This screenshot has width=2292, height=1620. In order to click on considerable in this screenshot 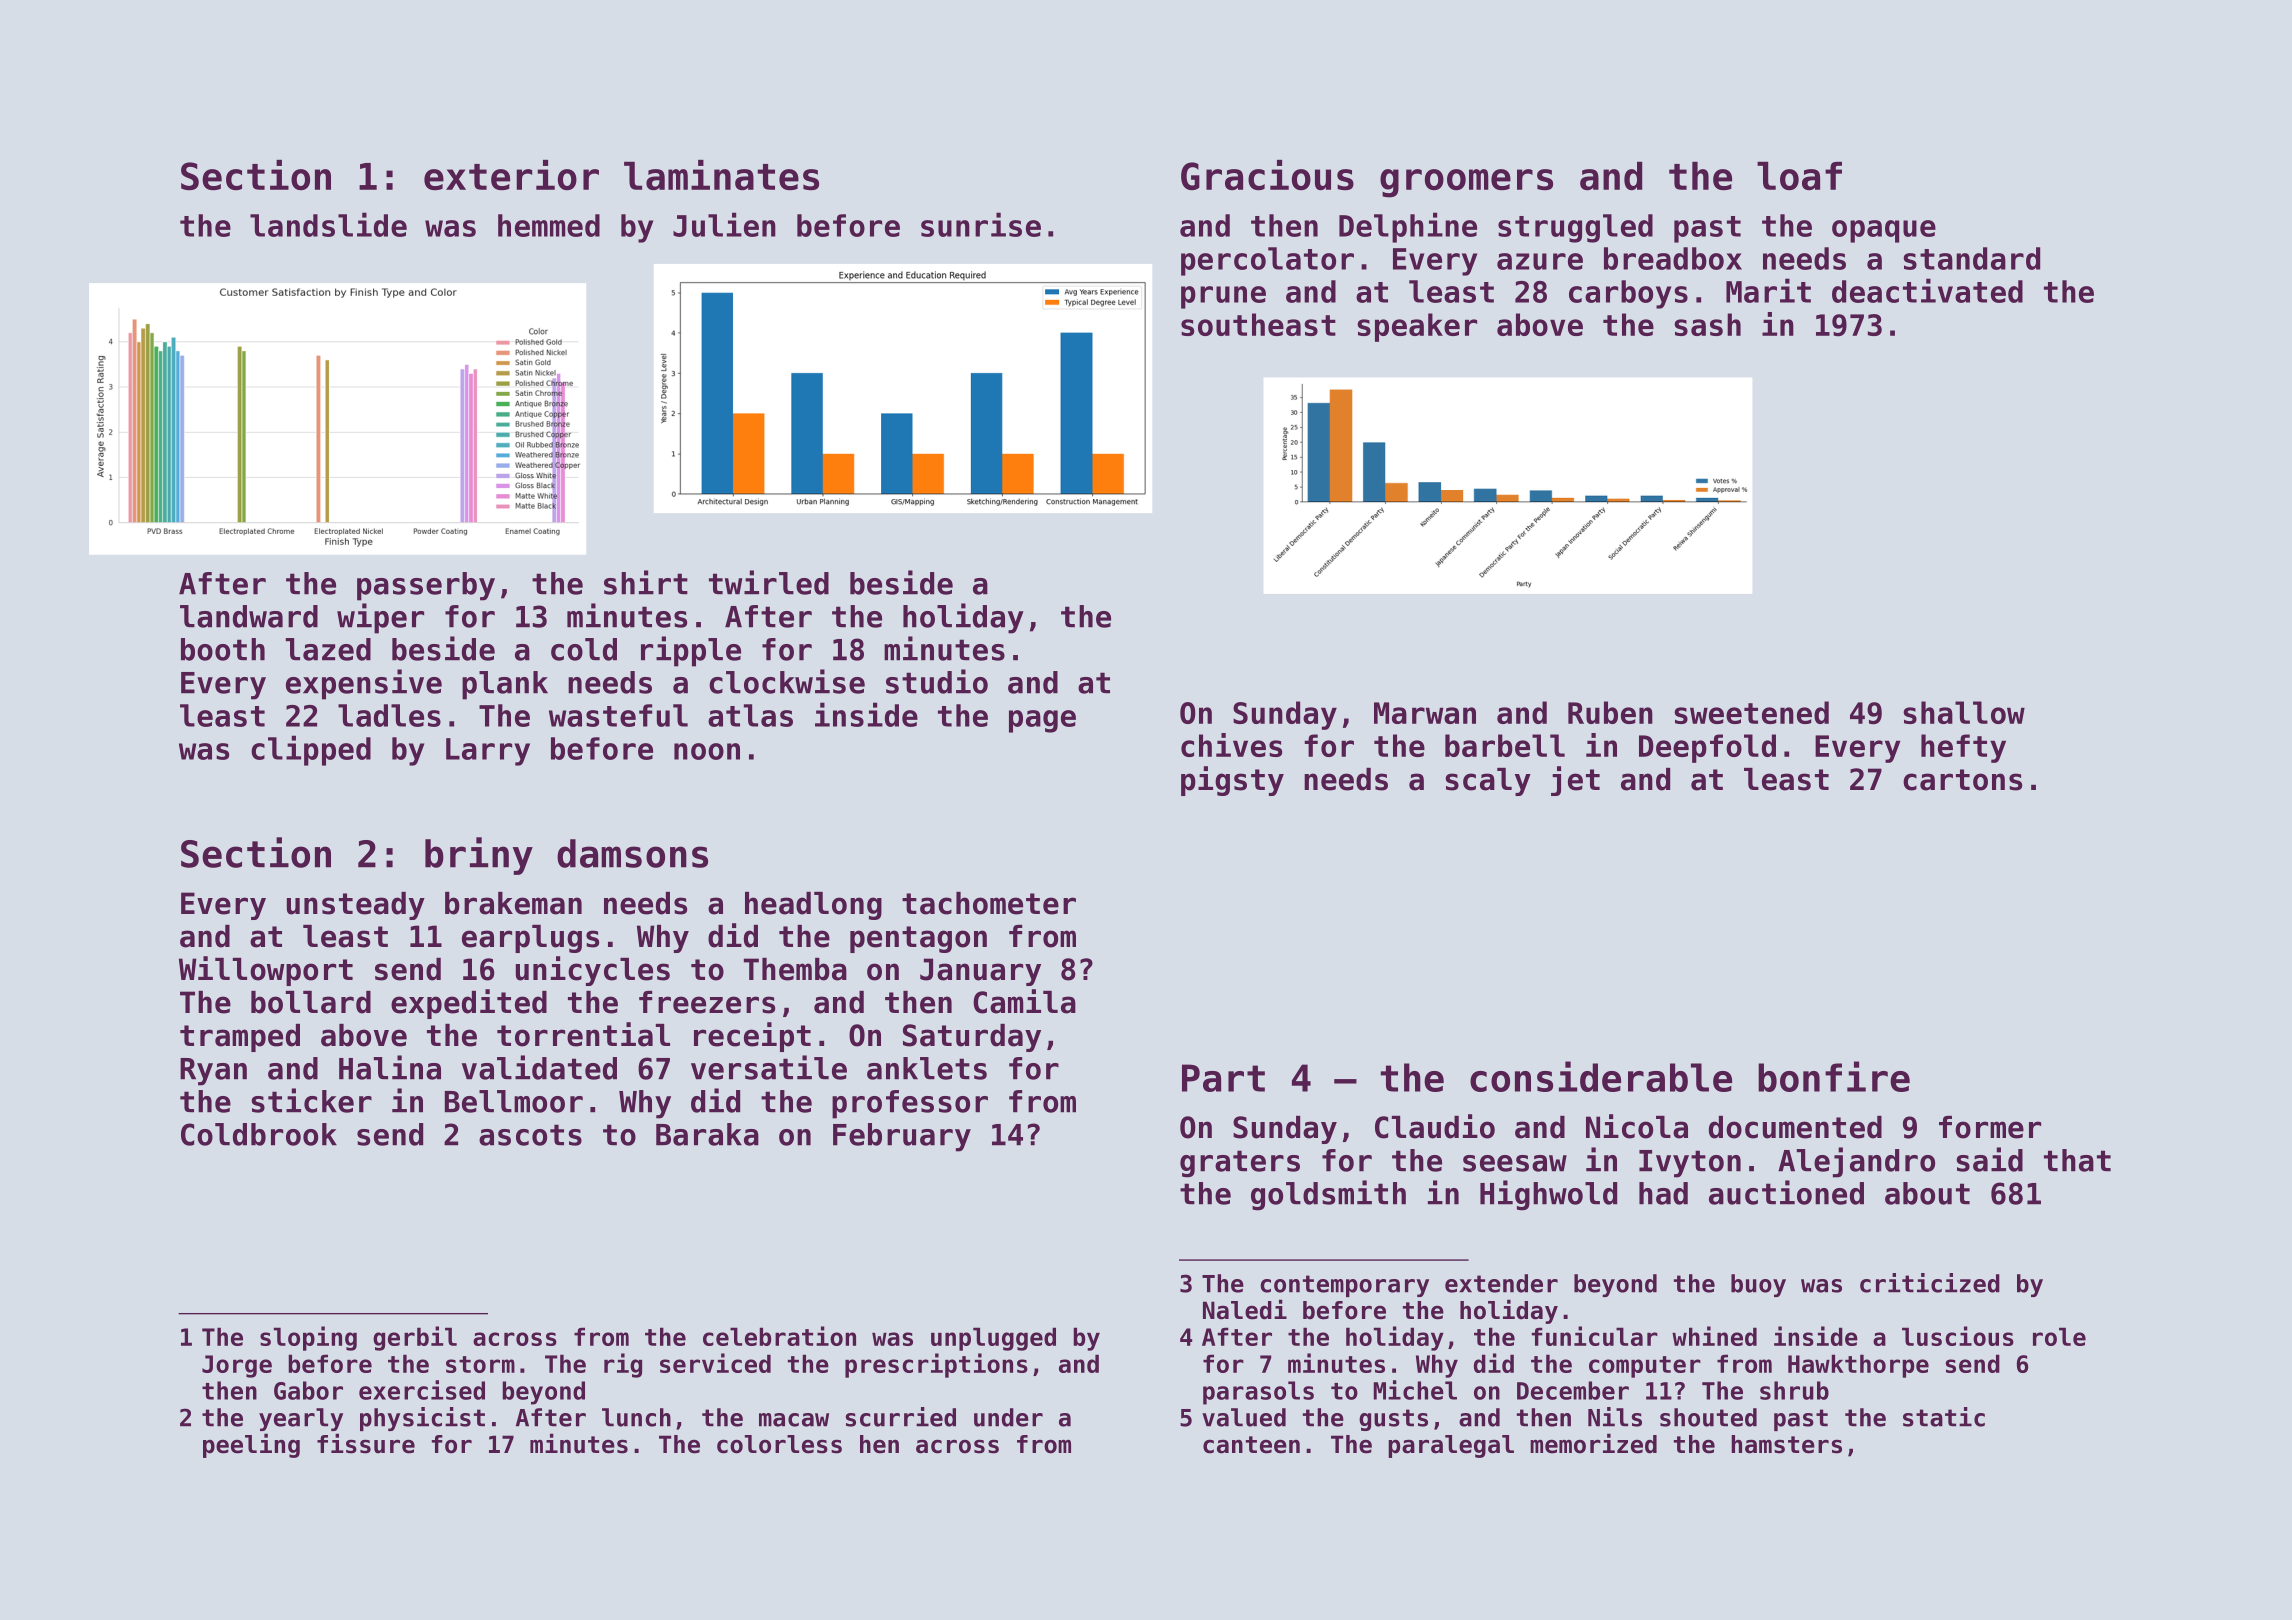, I will do `click(1601, 1076)`.
